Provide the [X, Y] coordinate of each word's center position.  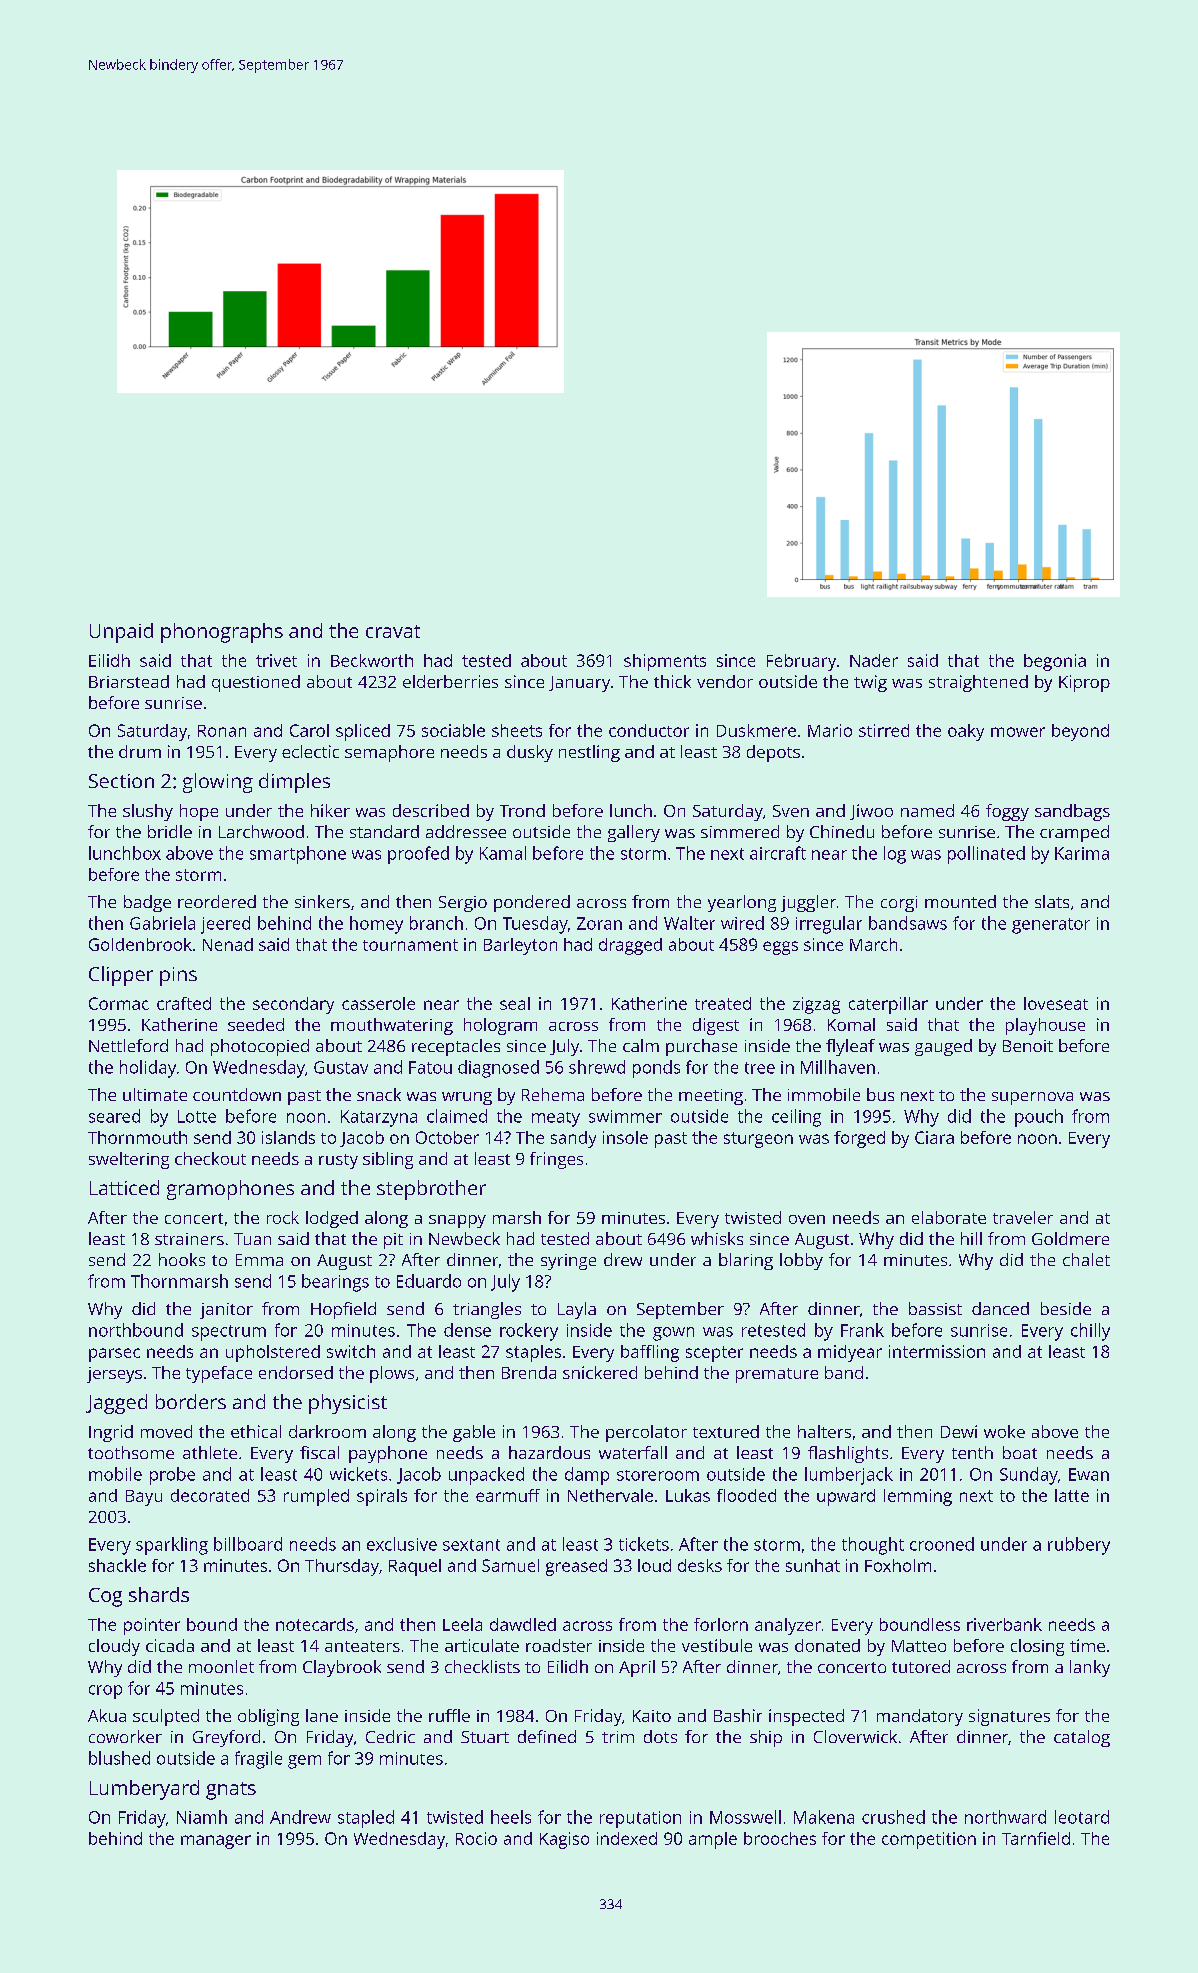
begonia [1055, 662]
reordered [217, 901]
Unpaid [121, 633]
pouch [1039, 1118]
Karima [1082, 853]
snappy [457, 1221]
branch [436, 923]
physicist [348, 1404]
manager [216, 1842]
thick [672, 681]
